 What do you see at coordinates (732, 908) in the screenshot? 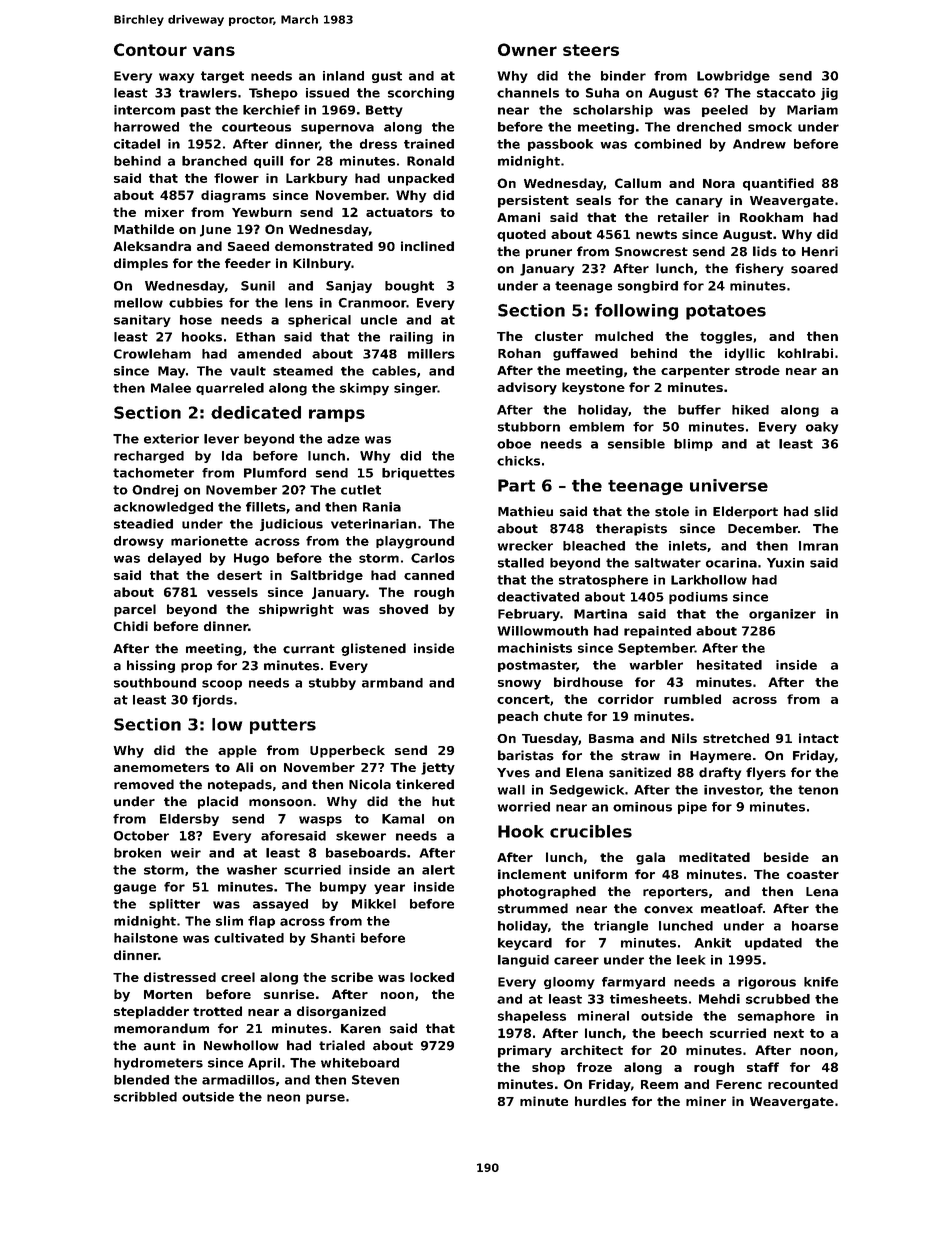
I see `meatloaf` at bounding box center [732, 908].
